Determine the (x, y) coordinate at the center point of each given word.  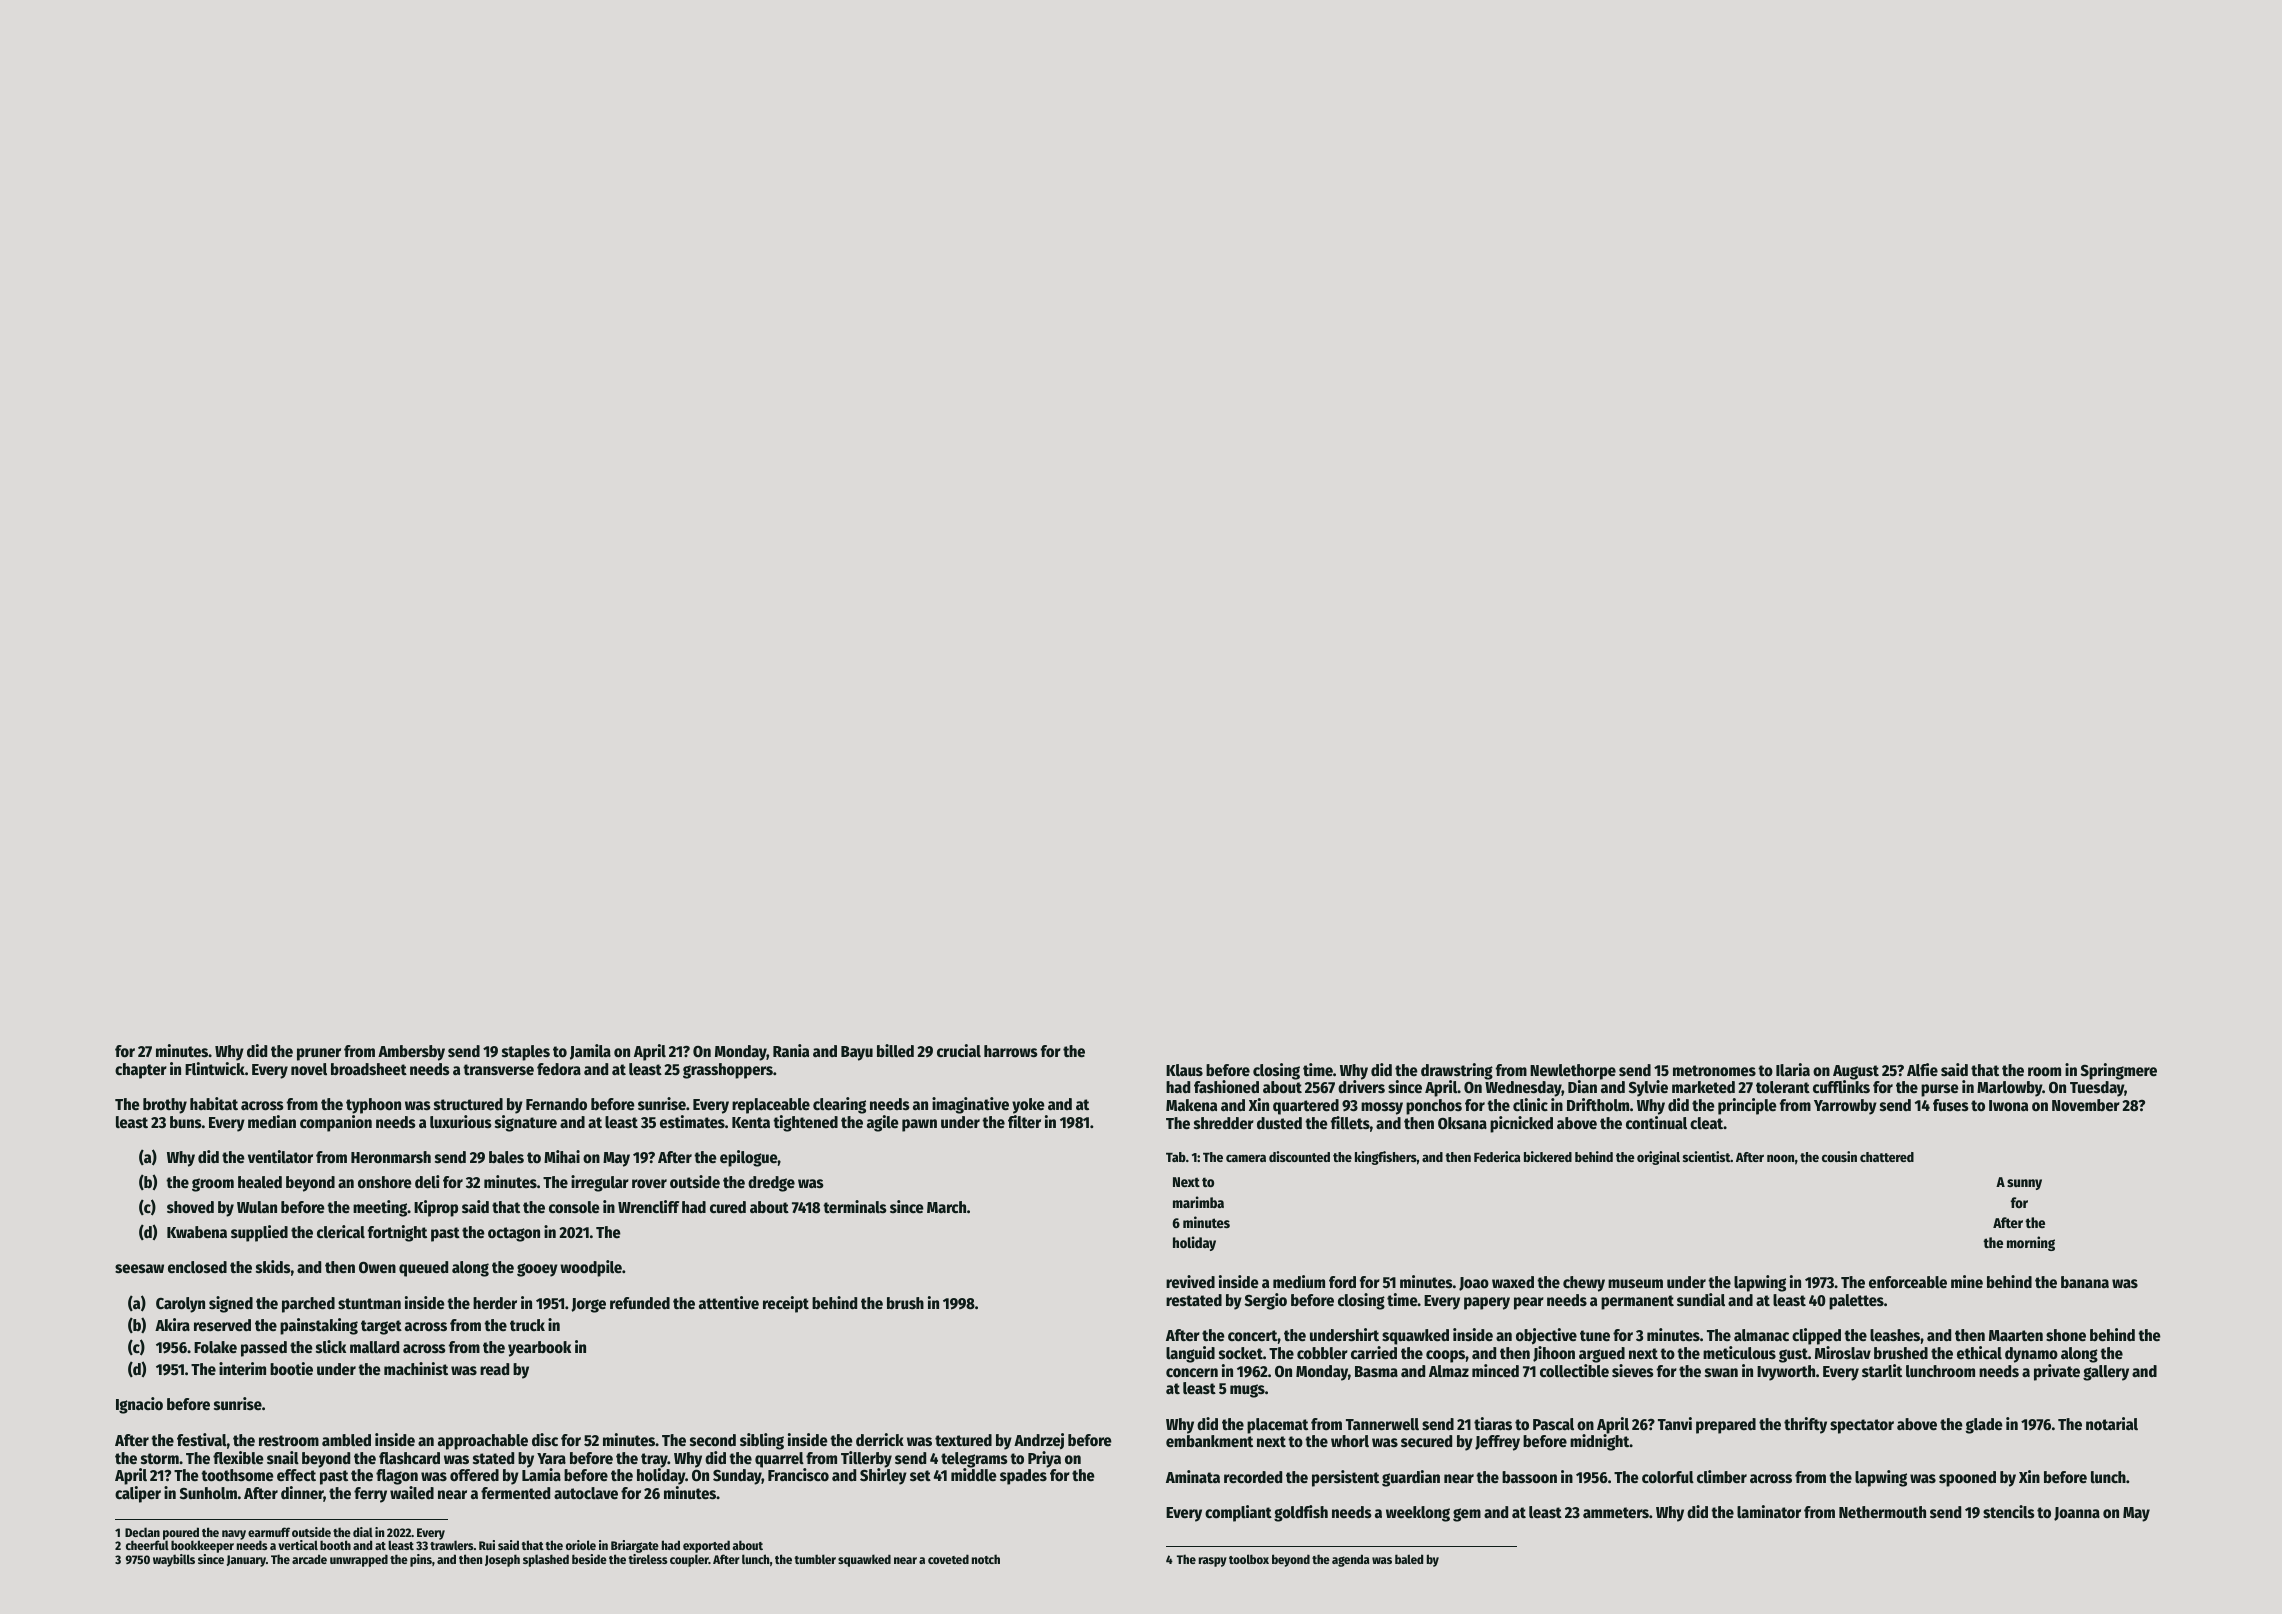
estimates (692, 1122)
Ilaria (1793, 1069)
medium (1299, 1282)
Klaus (1184, 1070)
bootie (291, 1369)
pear (1529, 1303)
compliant (1238, 1513)
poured (181, 1534)
